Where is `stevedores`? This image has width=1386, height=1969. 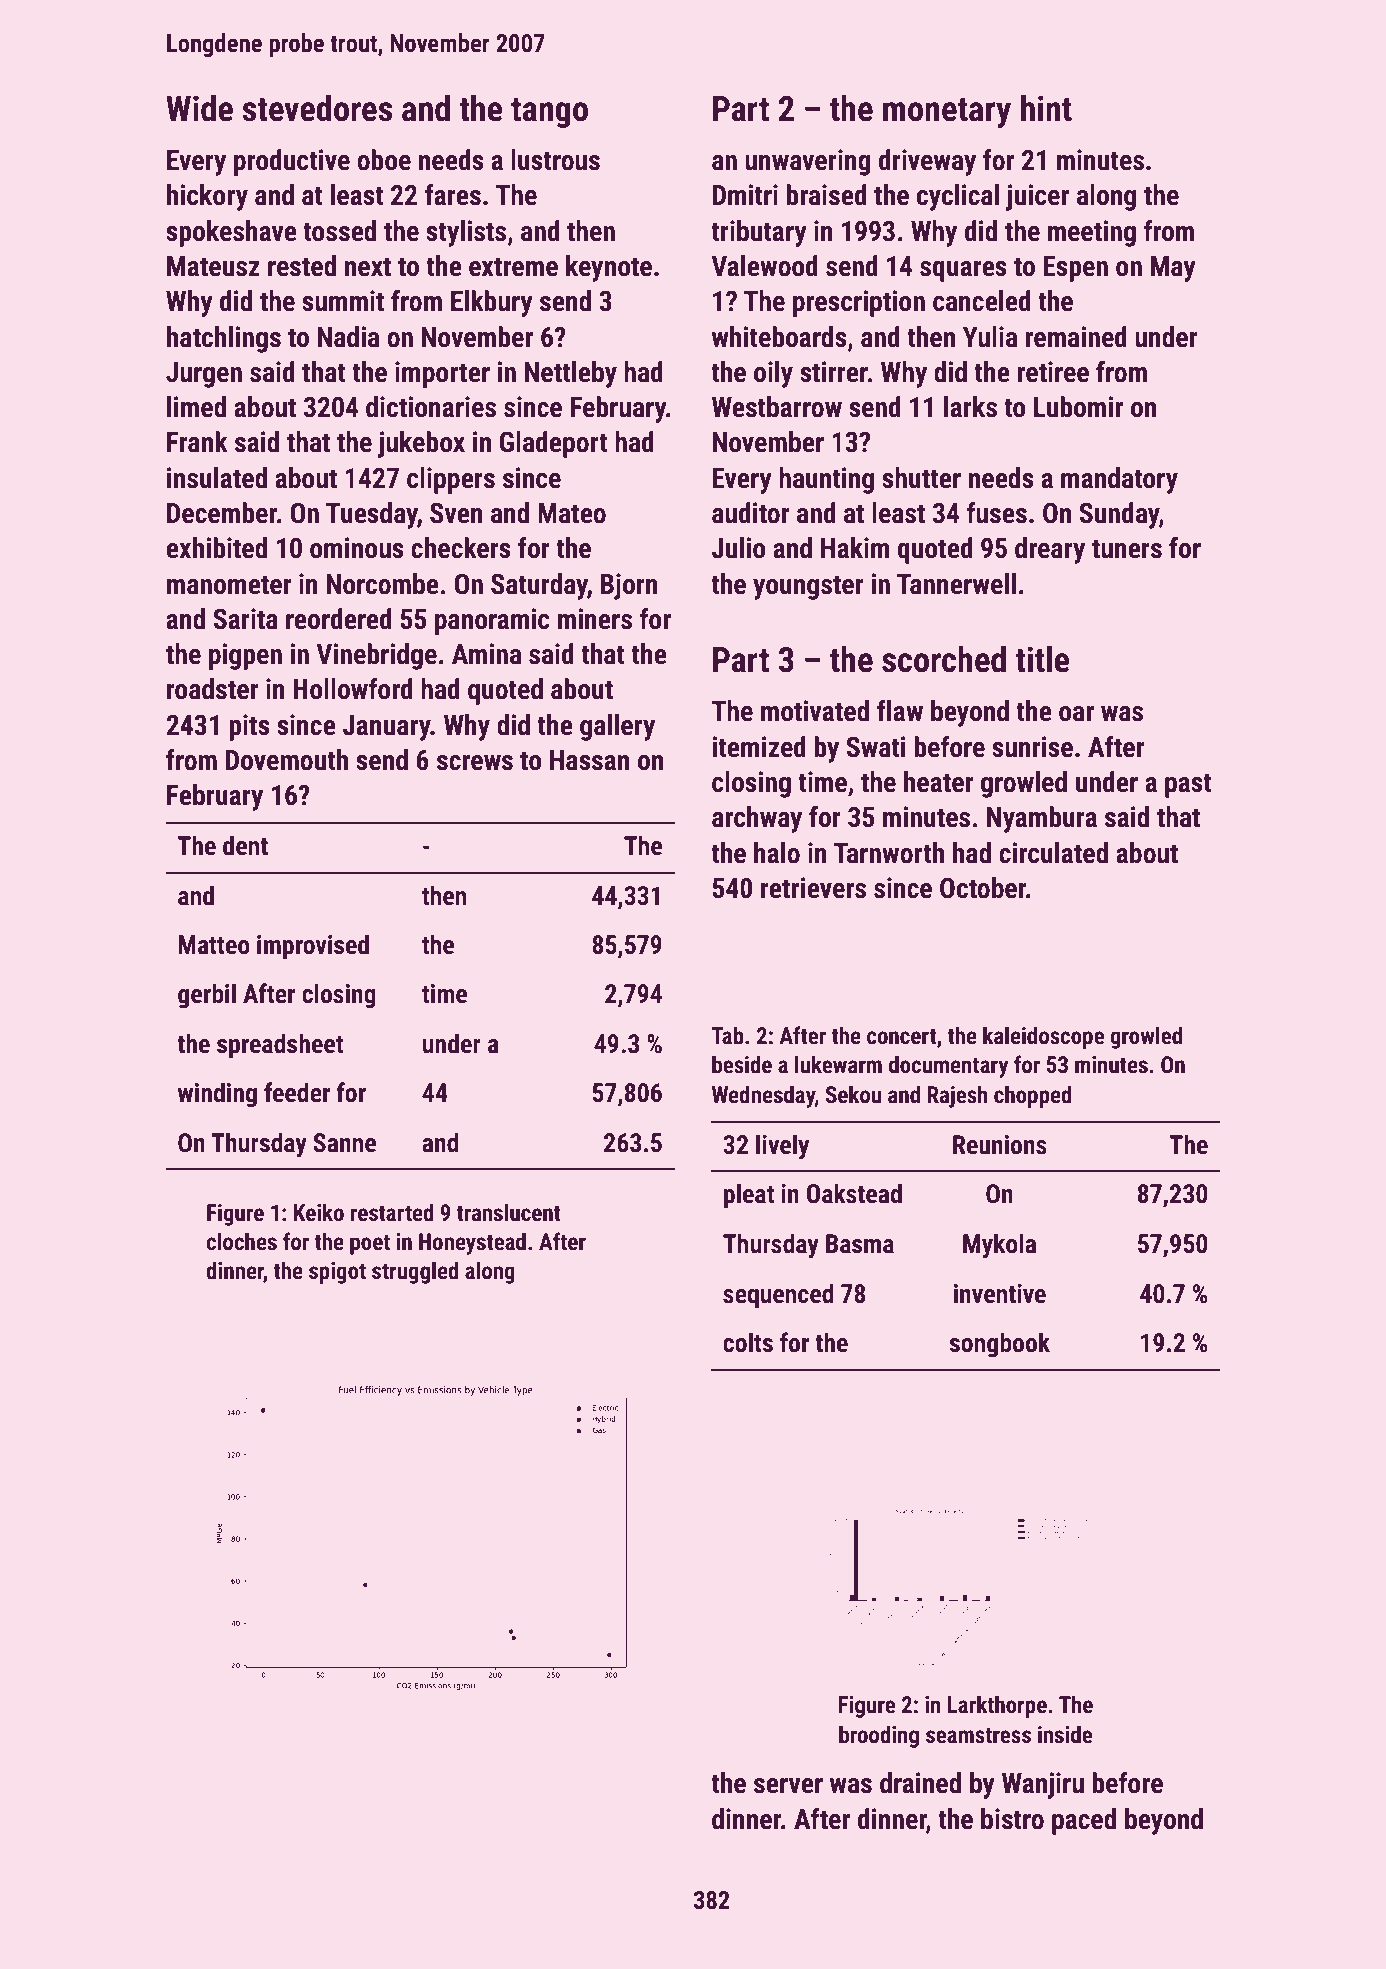 stevedores is located at coordinates (317, 108).
